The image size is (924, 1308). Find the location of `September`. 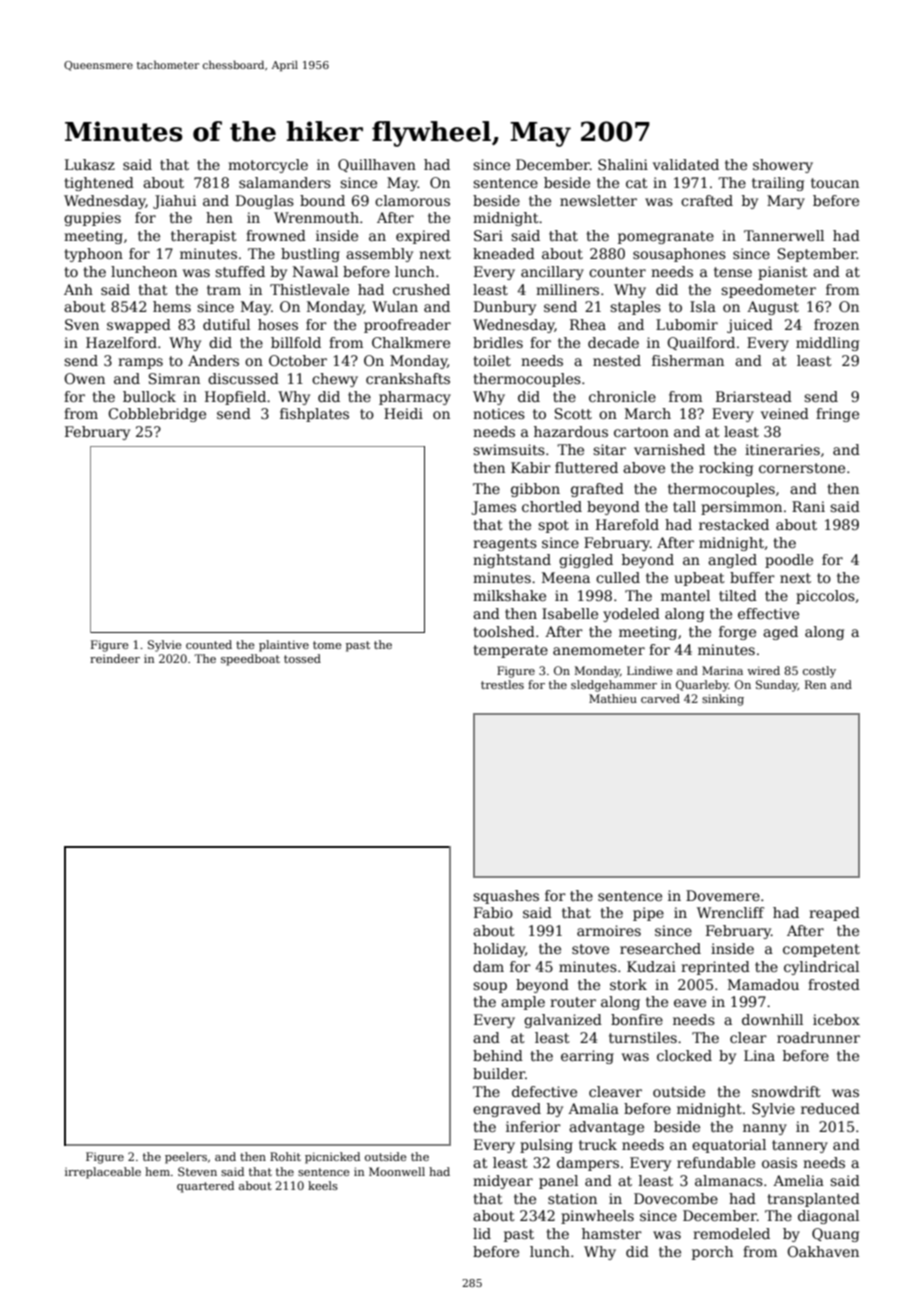

September is located at coordinates (817, 255).
